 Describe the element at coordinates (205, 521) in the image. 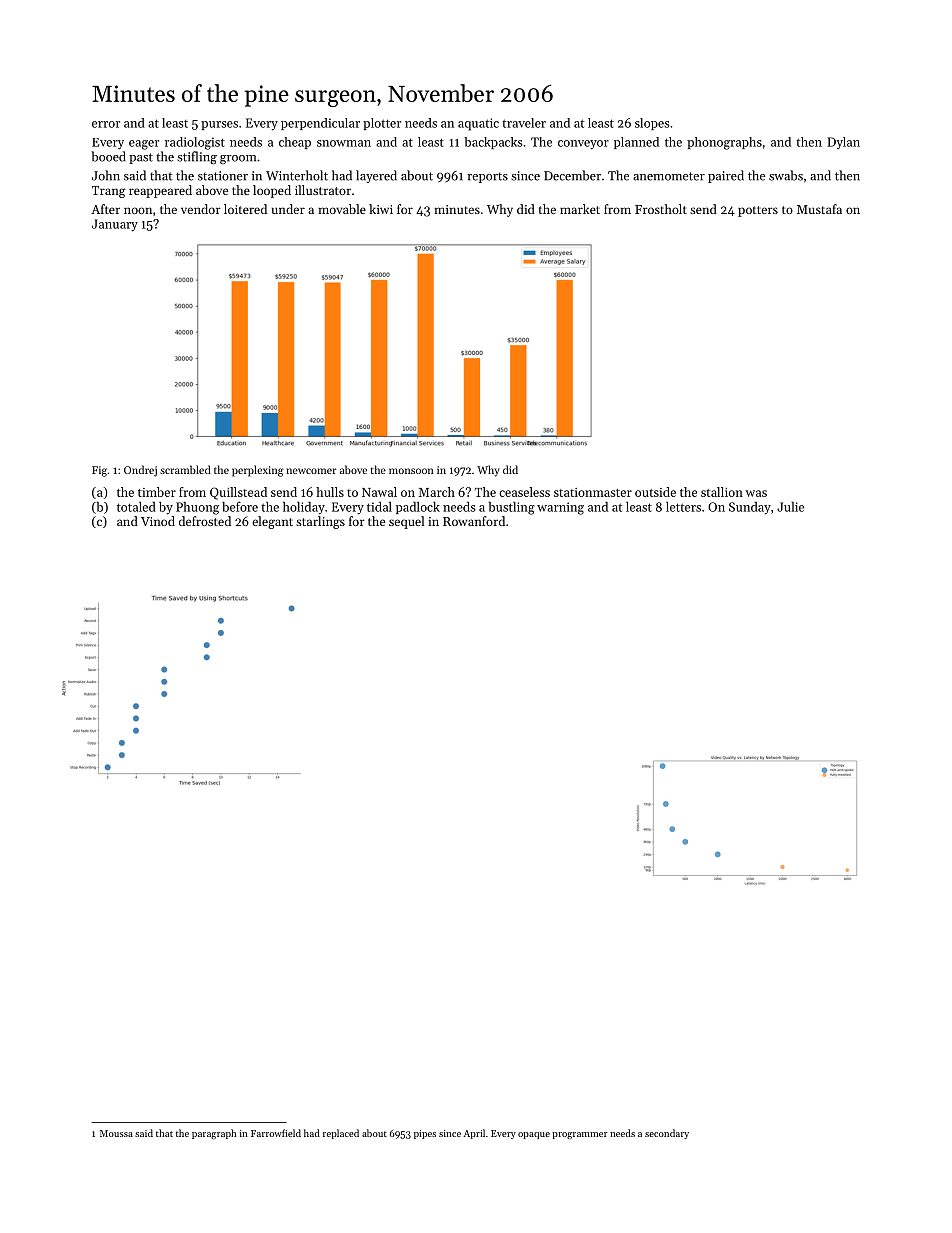

I see `defrosted` at that location.
